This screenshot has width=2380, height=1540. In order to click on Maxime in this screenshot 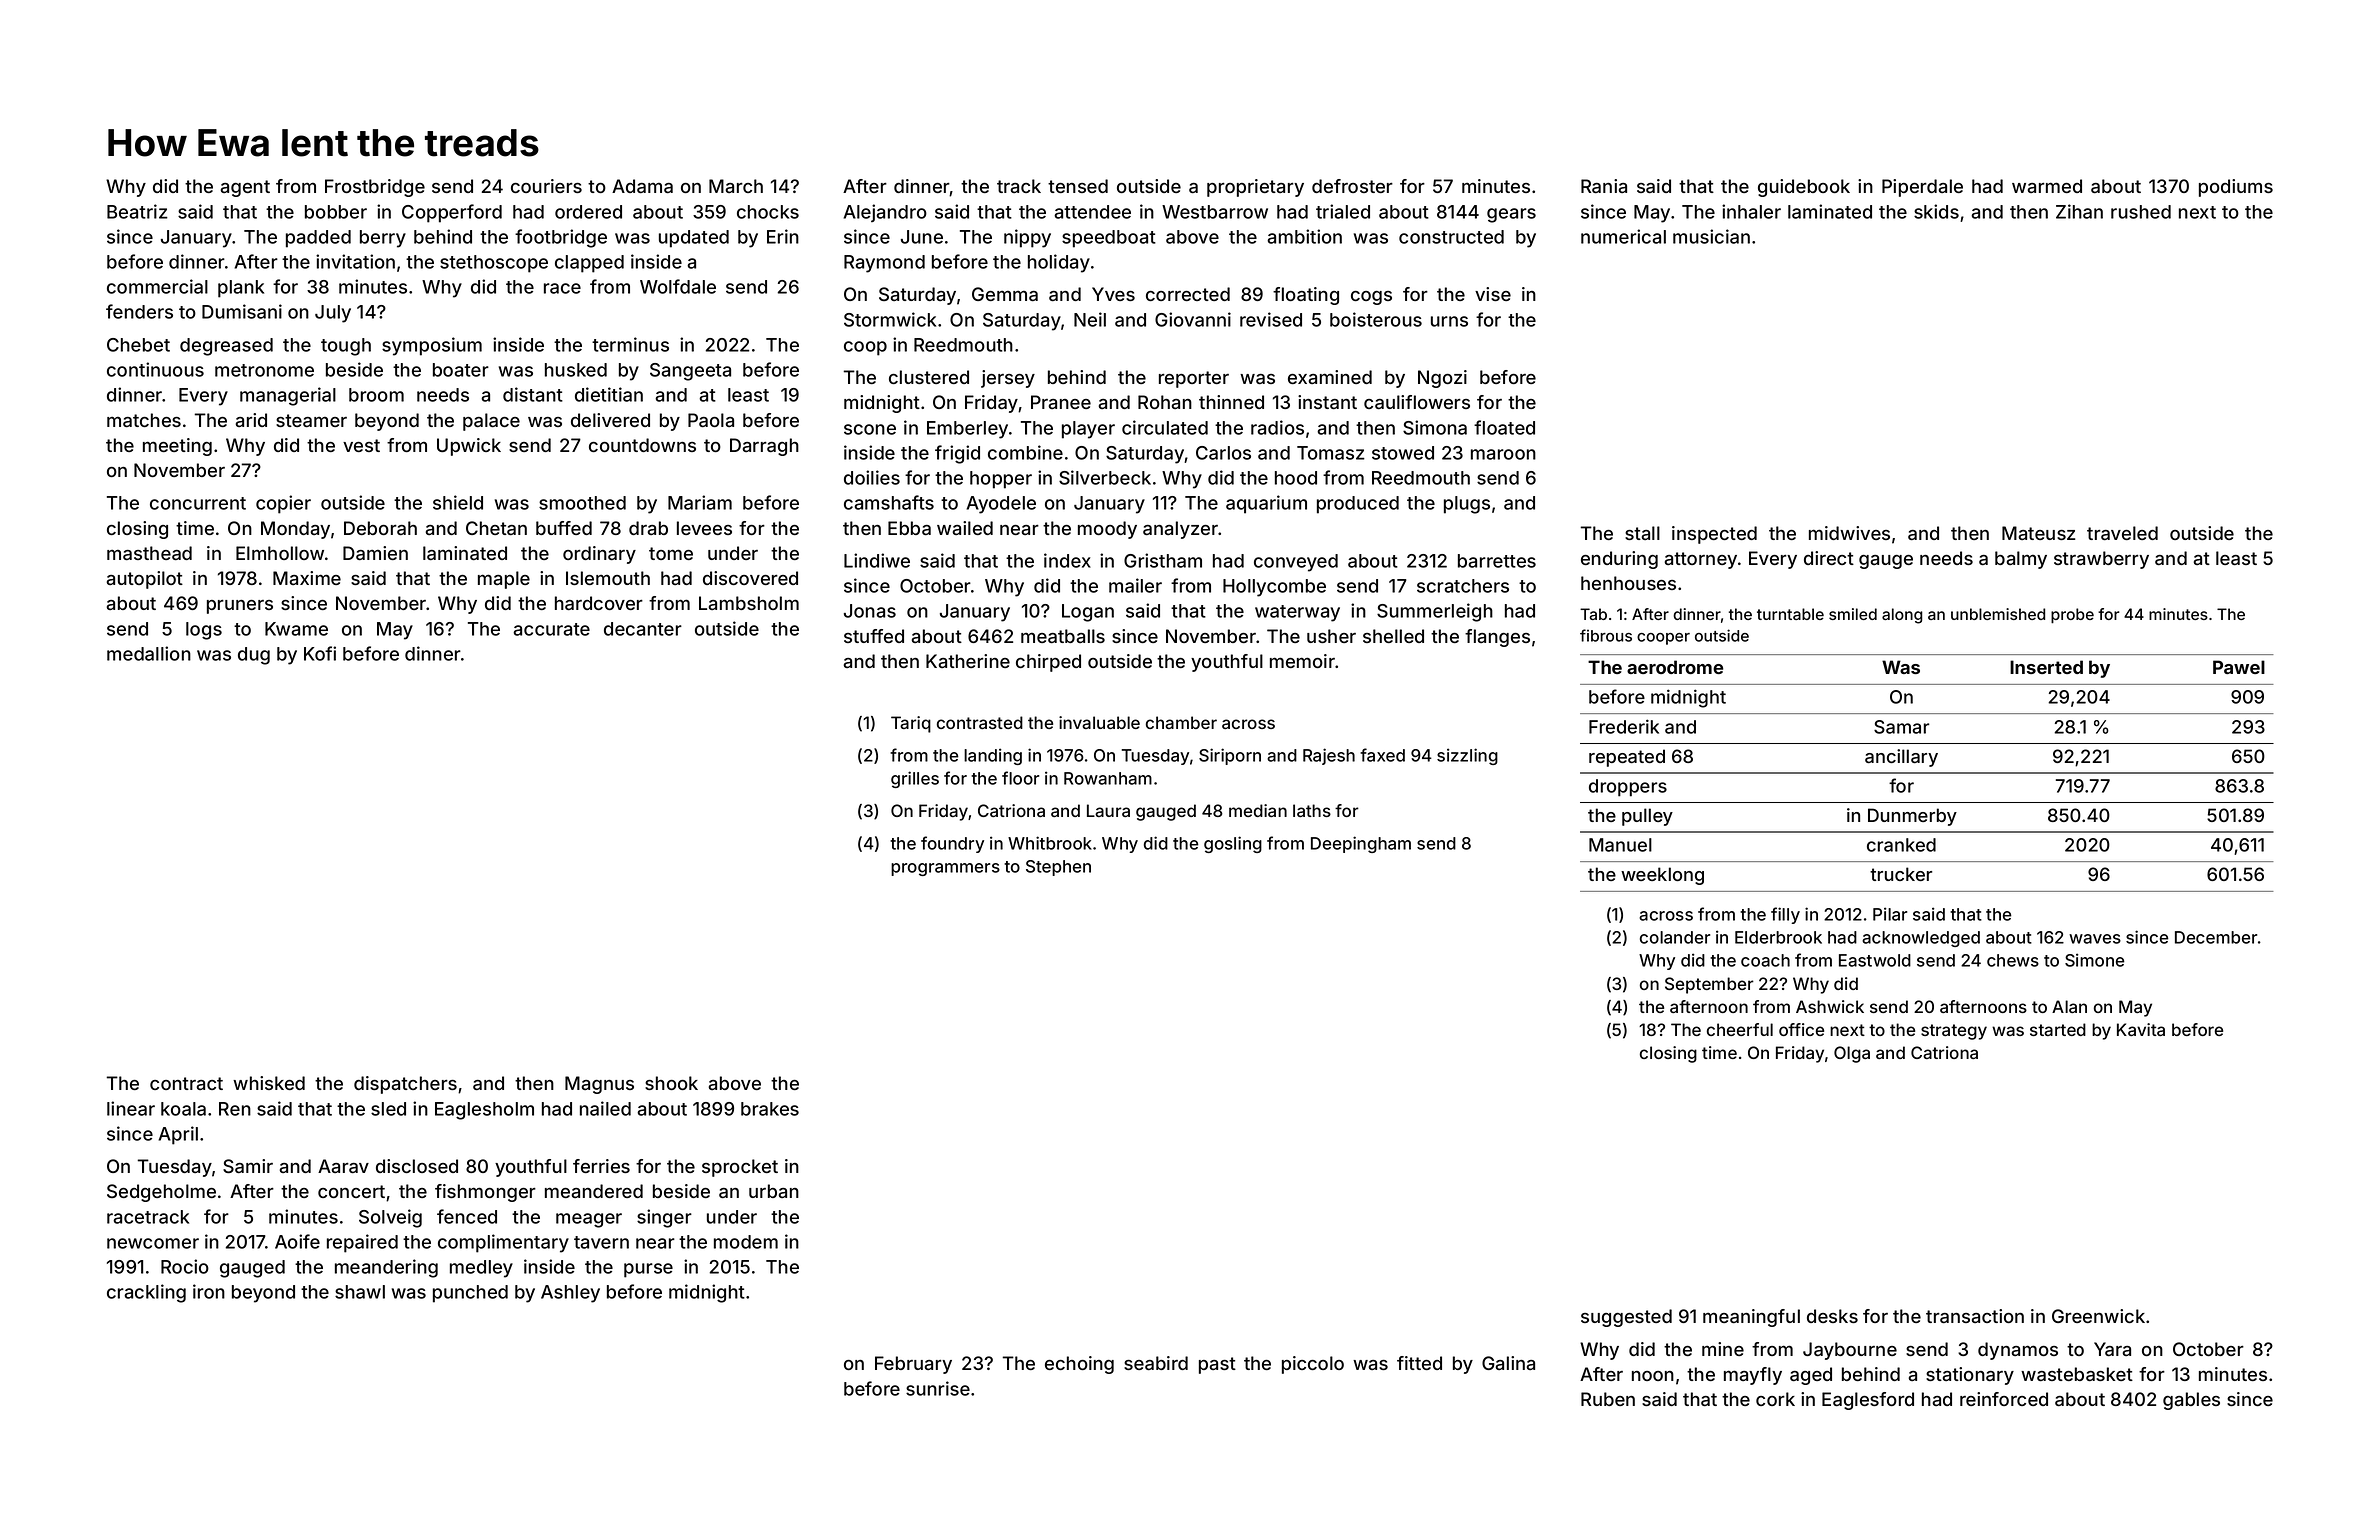, I will do `click(307, 578)`.
